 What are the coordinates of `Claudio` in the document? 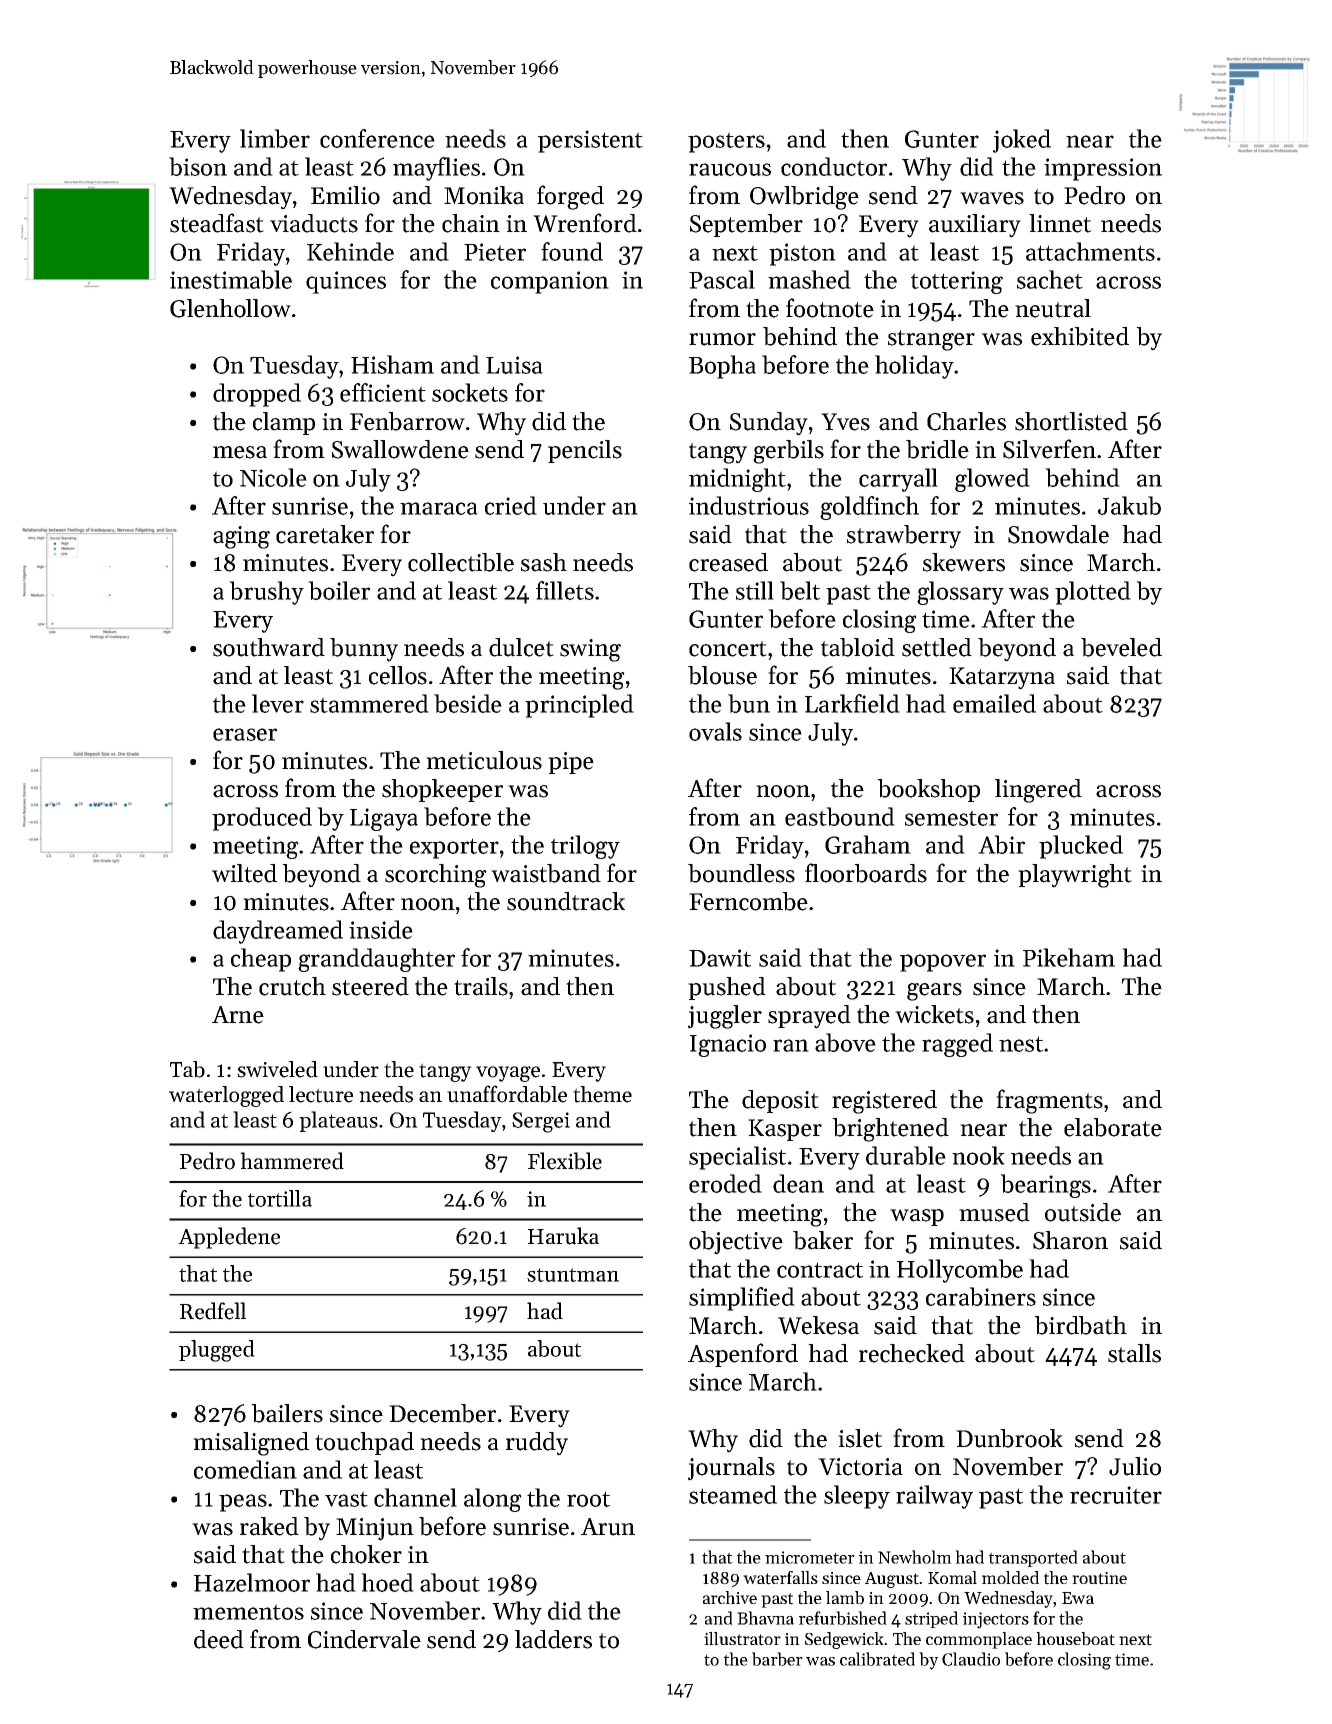 It's located at (971, 1659).
